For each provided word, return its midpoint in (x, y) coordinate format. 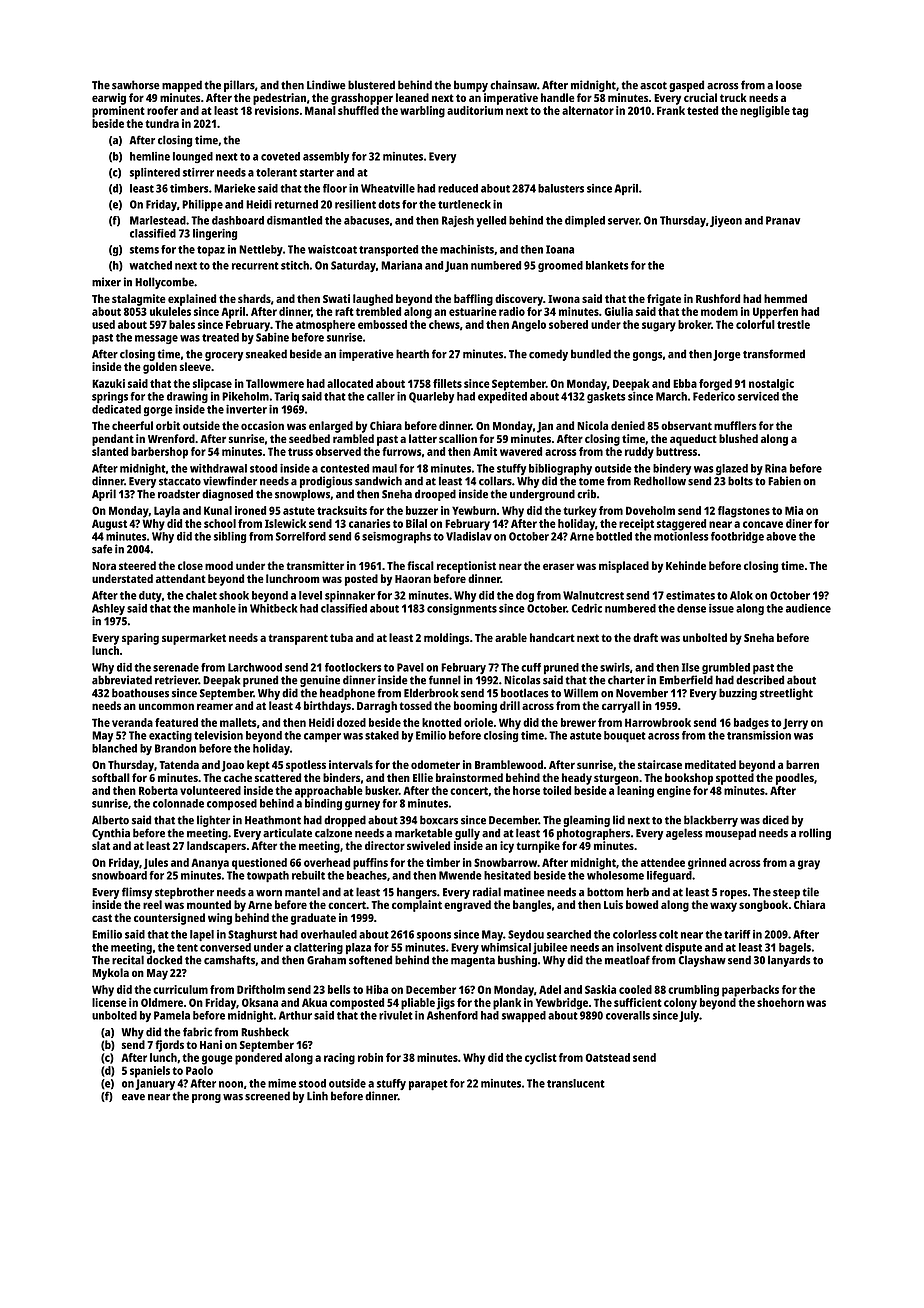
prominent (118, 112)
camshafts (229, 960)
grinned (707, 864)
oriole (478, 722)
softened (370, 960)
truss (300, 452)
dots (389, 204)
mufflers (735, 425)
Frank (671, 110)
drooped (435, 495)
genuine (320, 681)
